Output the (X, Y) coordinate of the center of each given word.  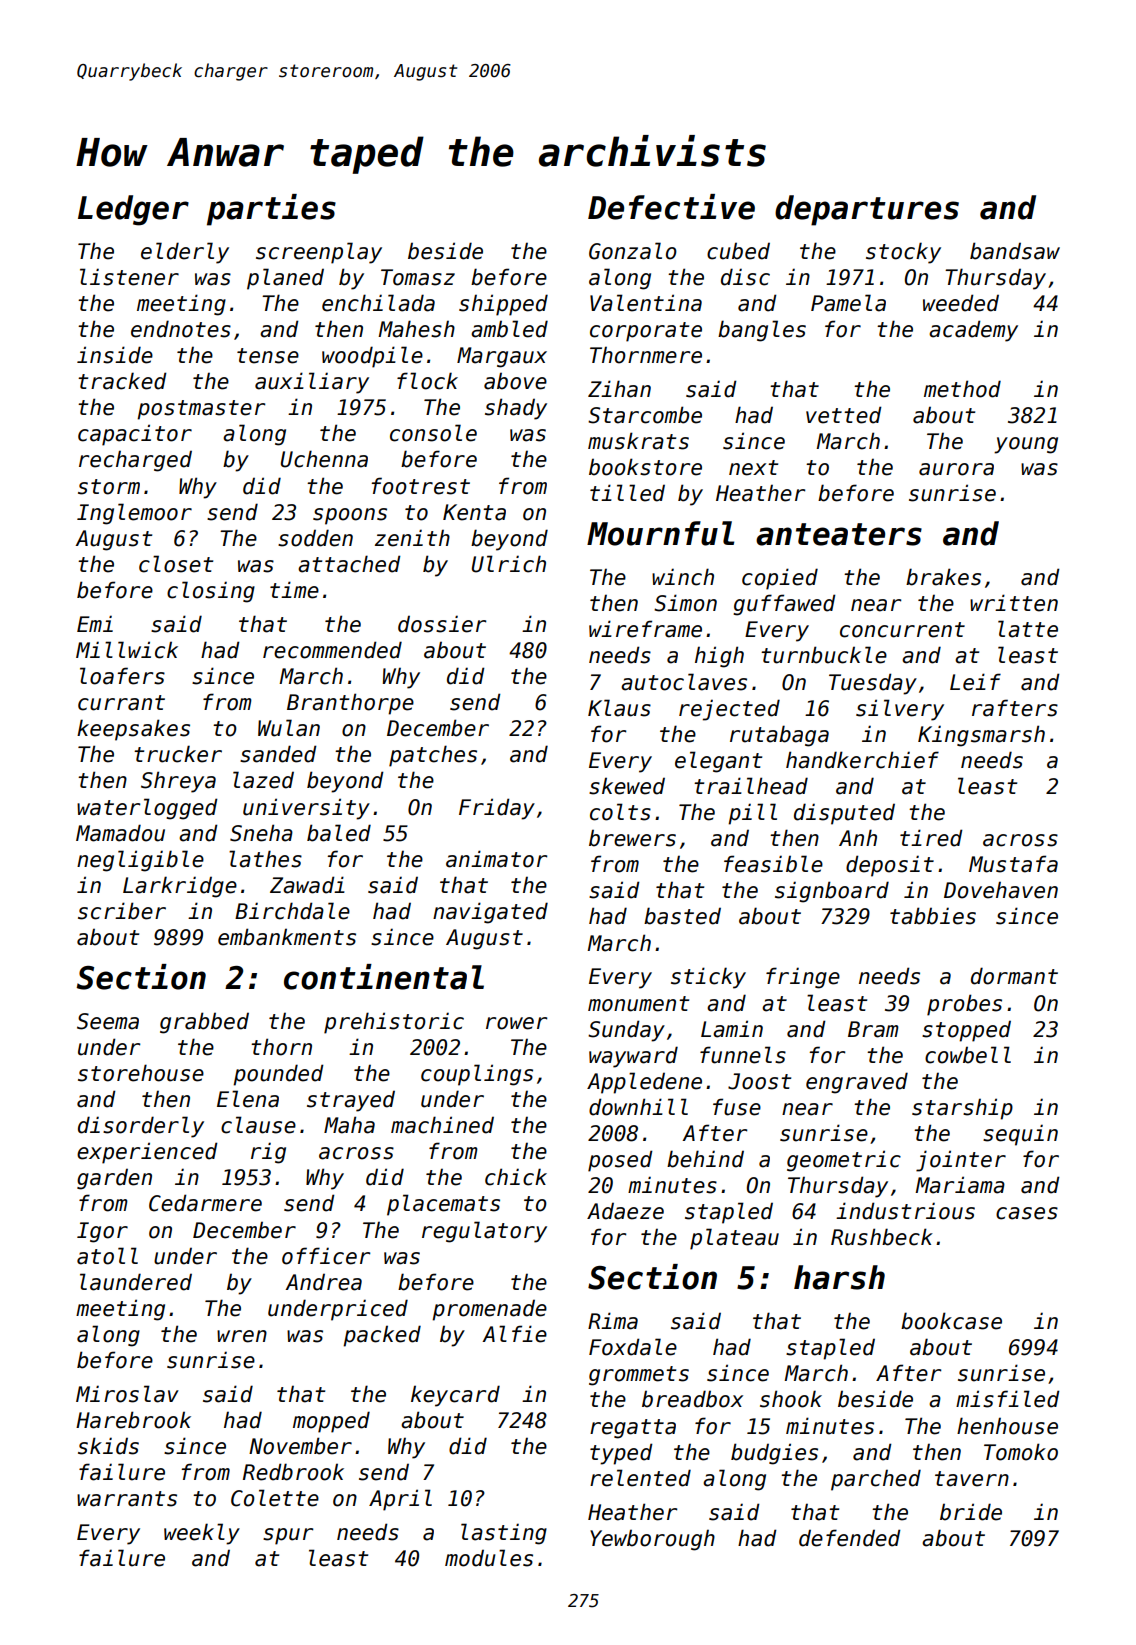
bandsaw (1015, 251)
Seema (108, 1021)
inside (115, 355)
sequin (1020, 1135)
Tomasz (418, 277)
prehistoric (394, 1023)
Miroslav (127, 1394)
